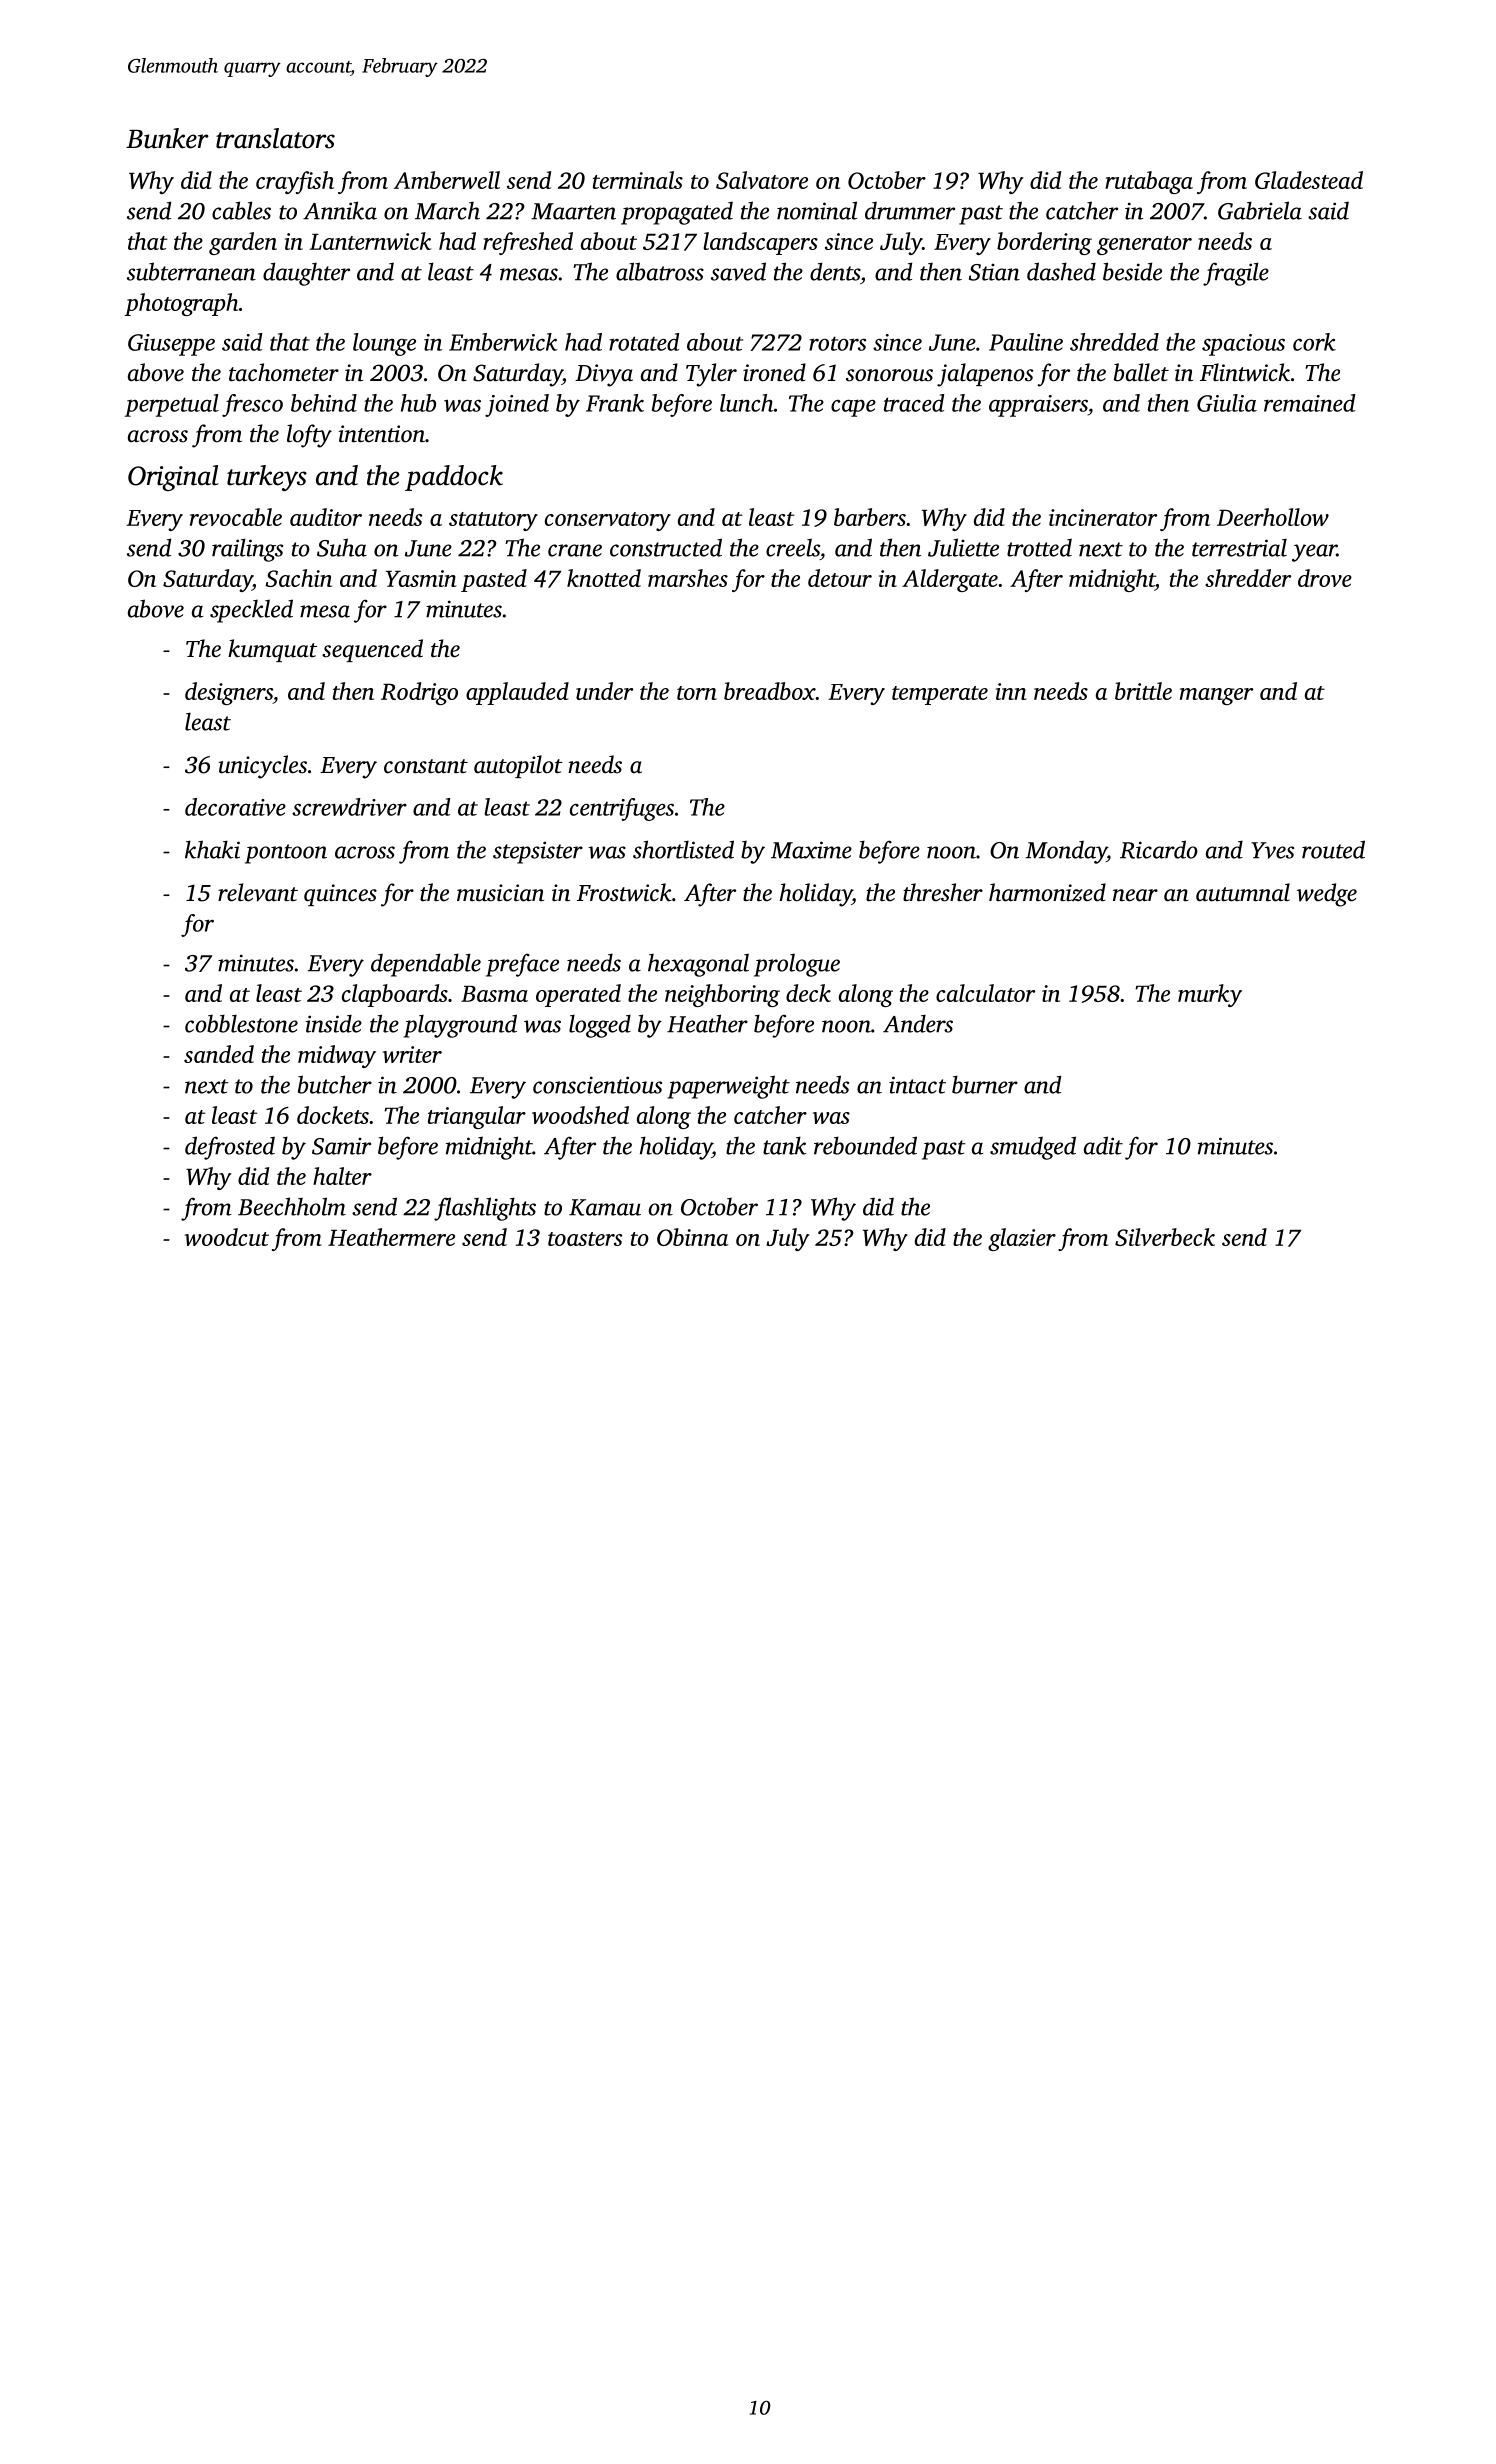 Image resolution: width=1496 pixels, height=2464 pixels. I want to click on Gladestead, so click(1309, 180).
